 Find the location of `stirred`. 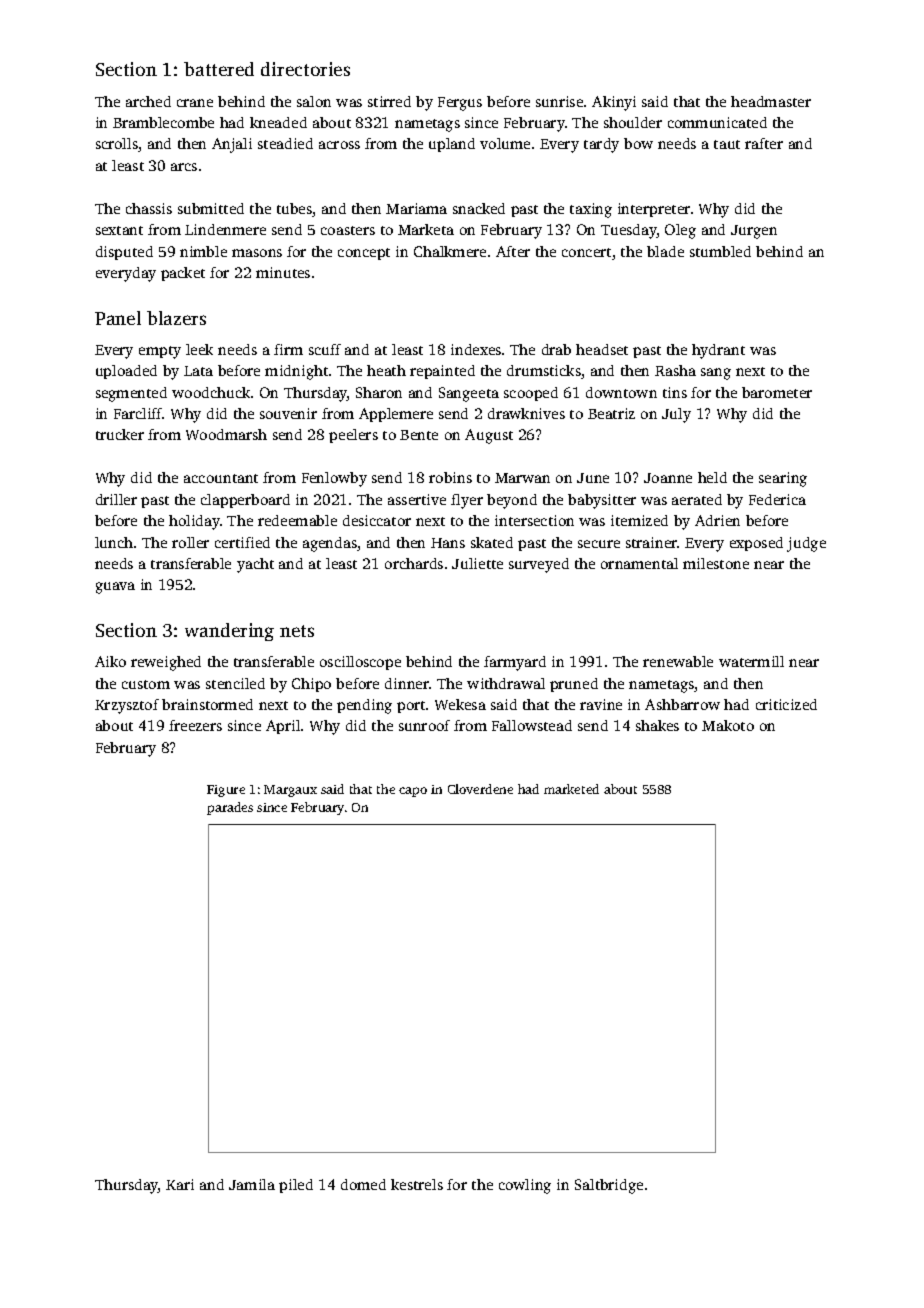

stirred is located at coordinates (389, 101).
